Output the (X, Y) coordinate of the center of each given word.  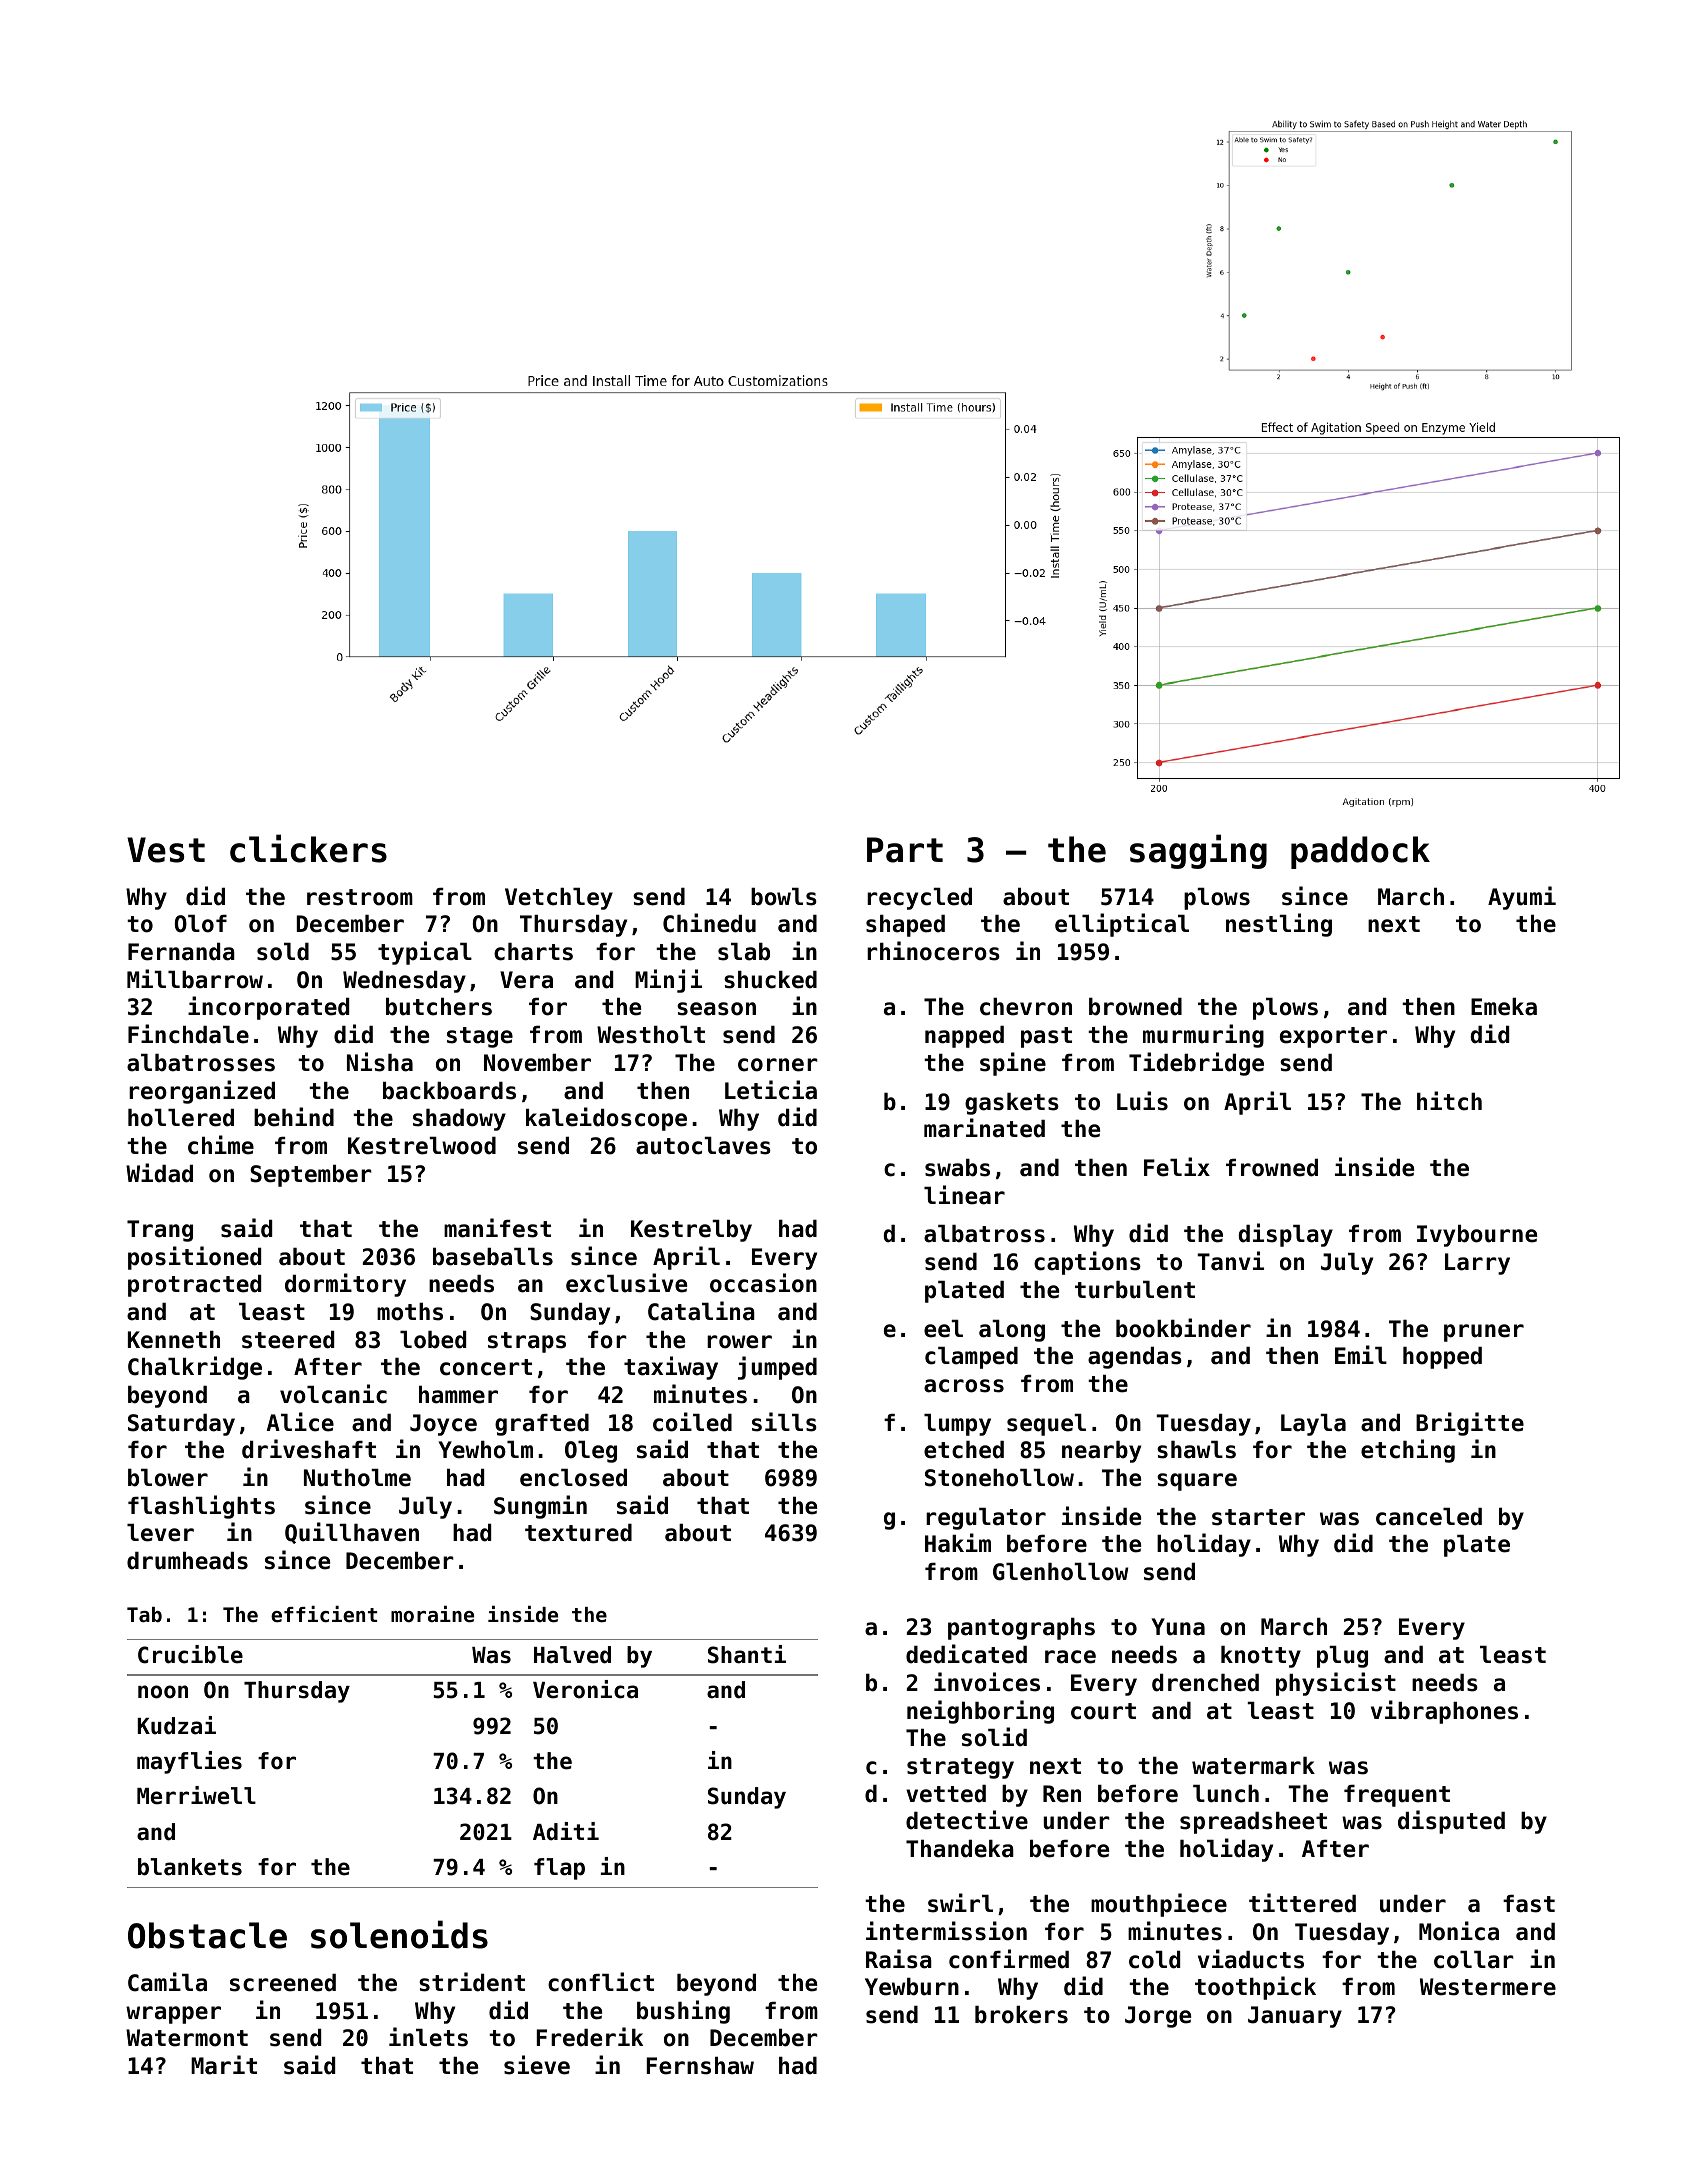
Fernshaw (700, 2066)
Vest (166, 850)
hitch (1449, 1101)
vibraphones (1444, 1712)
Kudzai (177, 1725)
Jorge (1158, 2017)
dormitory (345, 1285)
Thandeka (960, 1849)
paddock (1360, 852)
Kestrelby (691, 1231)
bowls (784, 897)
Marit (224, 2065)
